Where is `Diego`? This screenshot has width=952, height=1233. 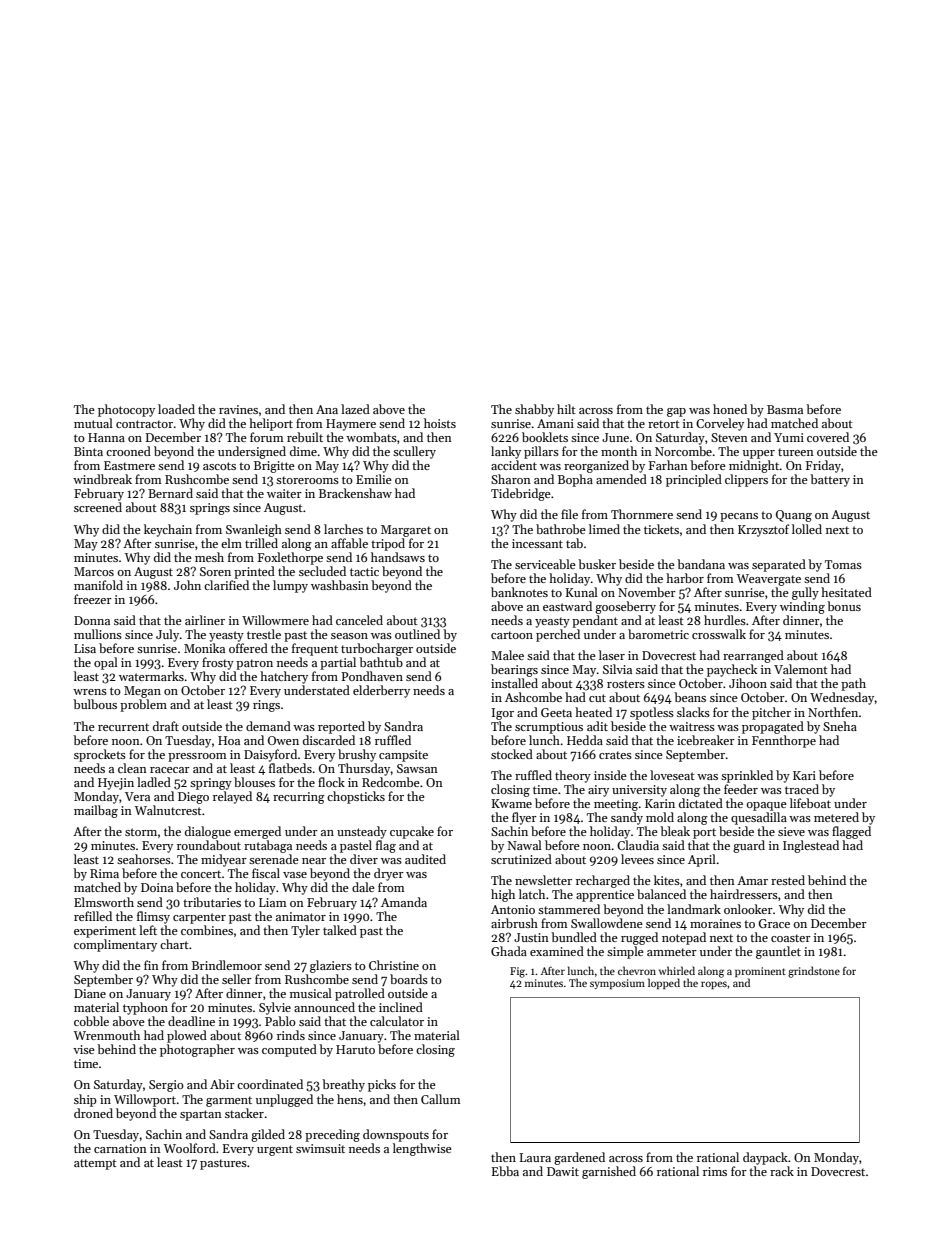
Diego is located at coordinates (193, 798).
